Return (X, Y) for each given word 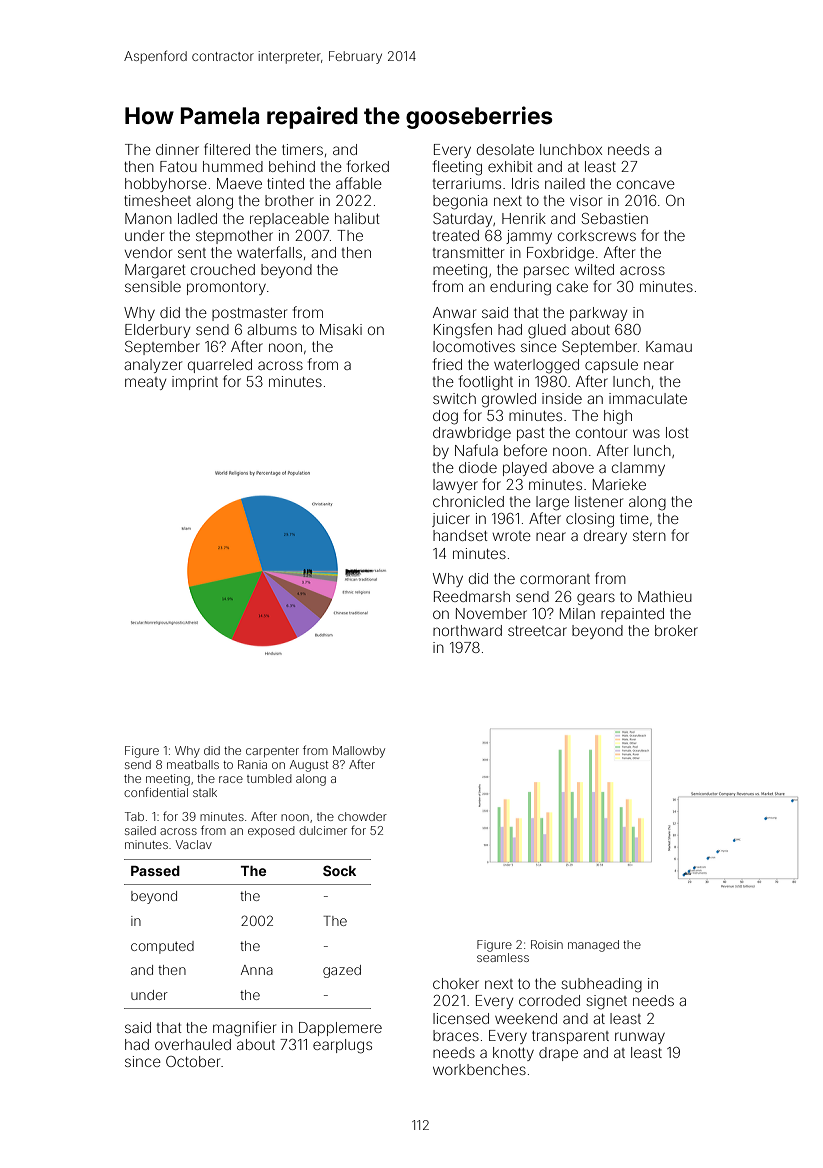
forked (368, 166)
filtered (227, 149)
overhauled (193, 1044)
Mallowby (359, 752)
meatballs (193, 764)
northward (467, 630)
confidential (156, 792)
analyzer (153, 366)
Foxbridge (560, 254)
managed (593, 946)
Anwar (454, 312)
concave (646, 184)
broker (676, 630)
